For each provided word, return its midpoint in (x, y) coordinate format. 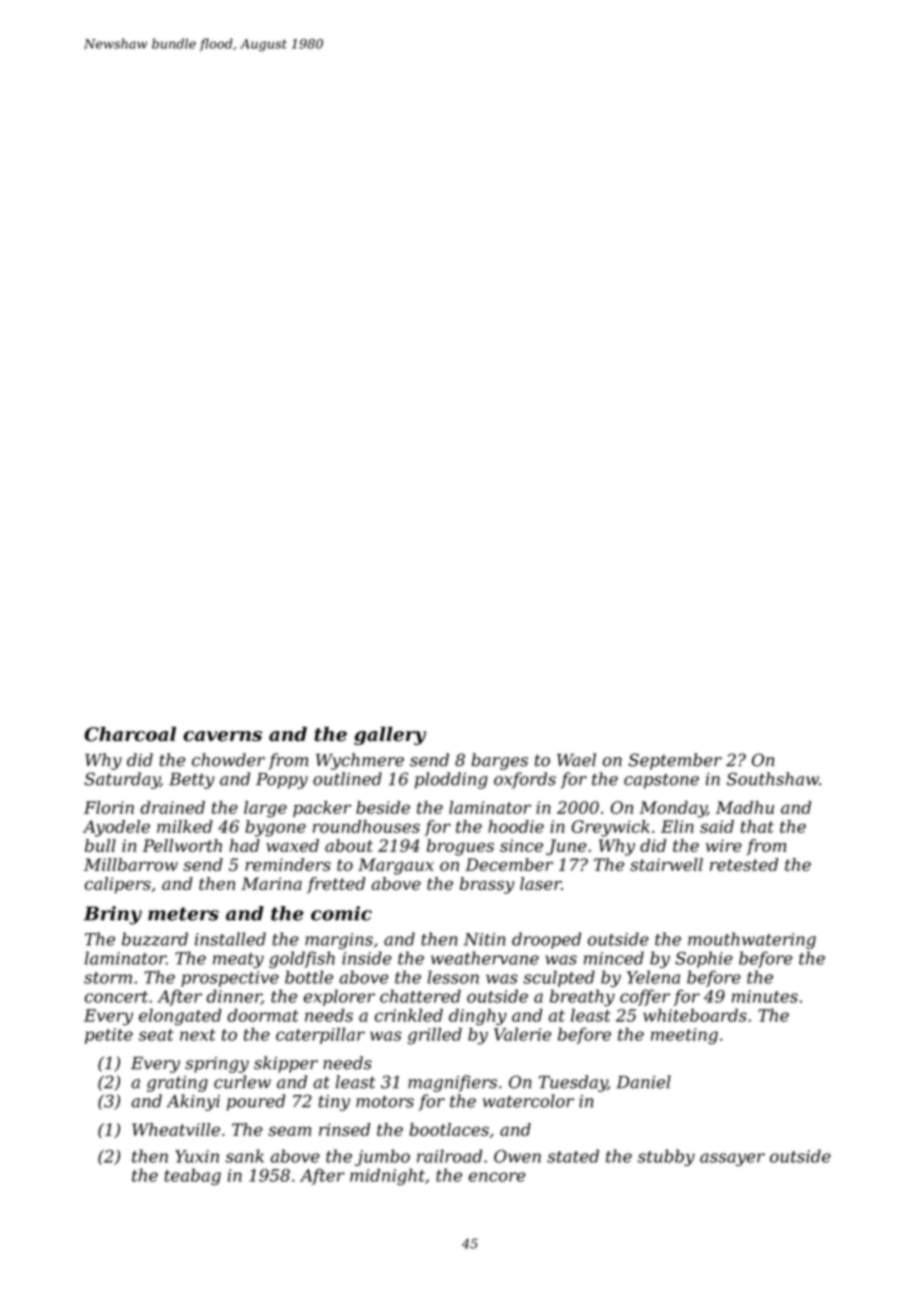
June (566, 847)
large (265, 809)
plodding (451, 780)
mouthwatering (752, 940)
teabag (193, 1176)
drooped (546, 940)
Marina (271, 883)
